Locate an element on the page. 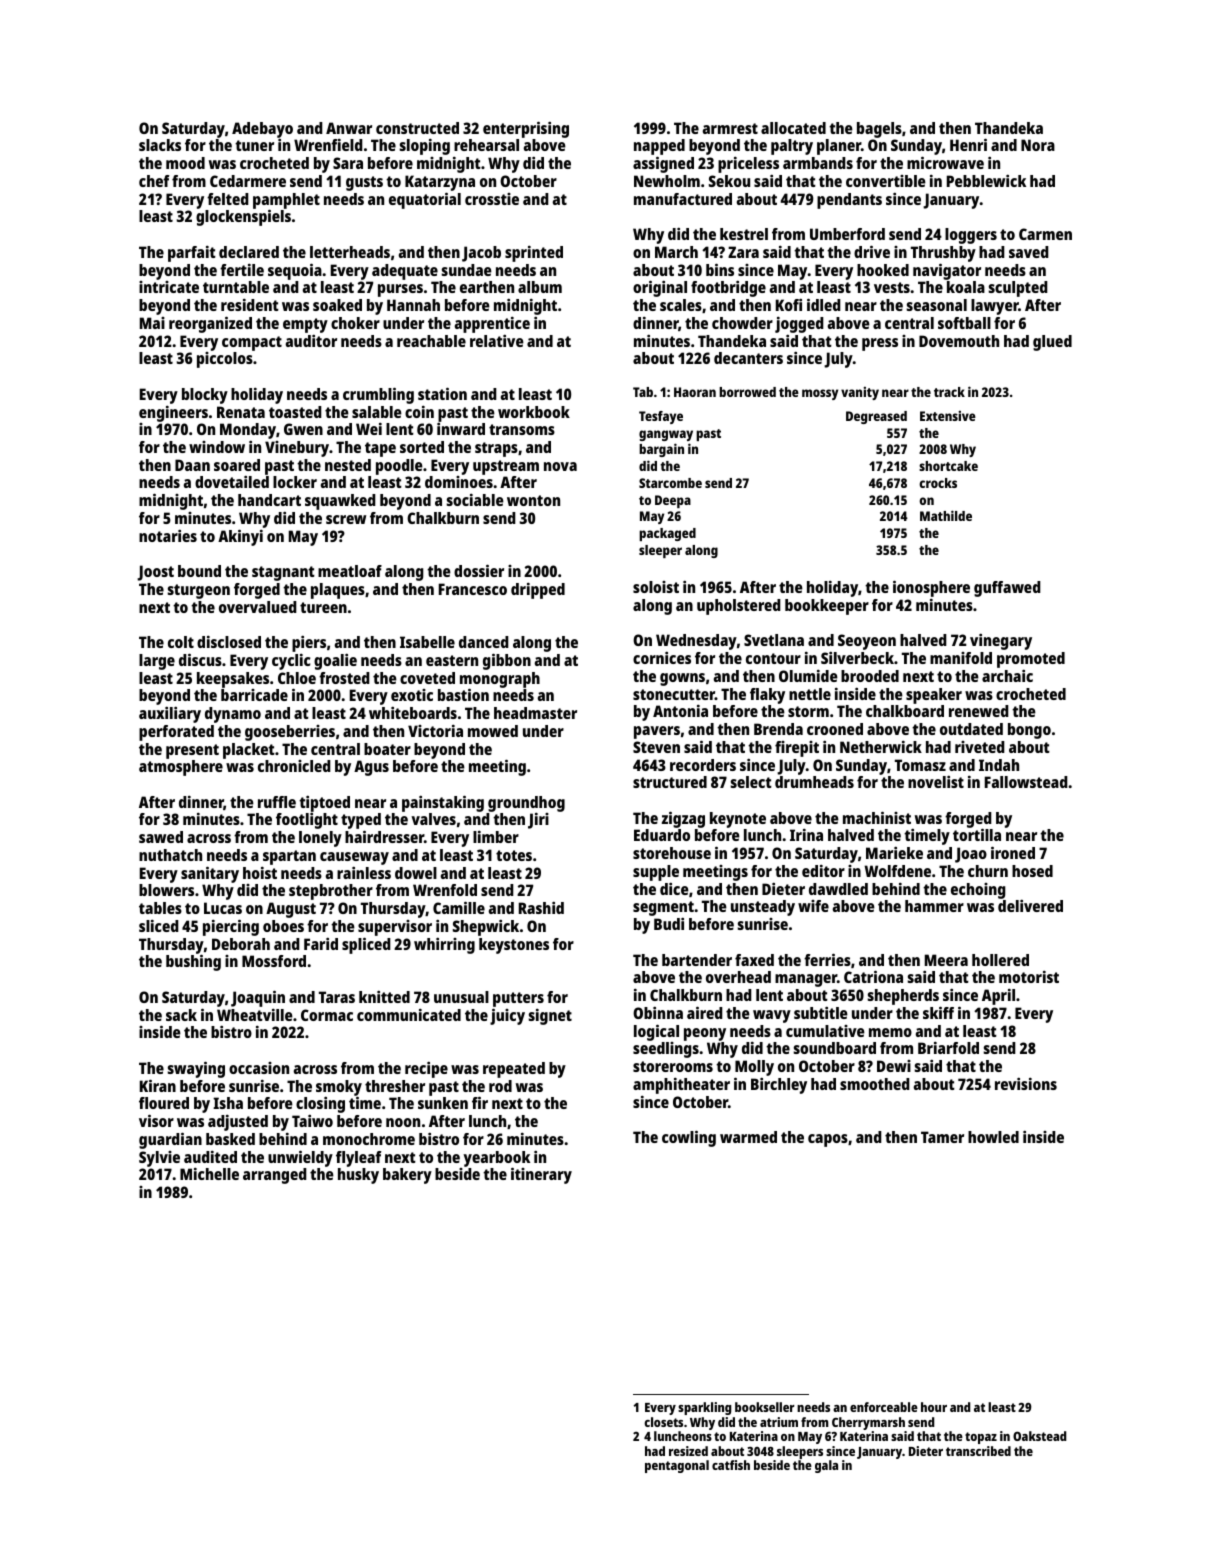  catfish is located at coordinates (731, 1465).
